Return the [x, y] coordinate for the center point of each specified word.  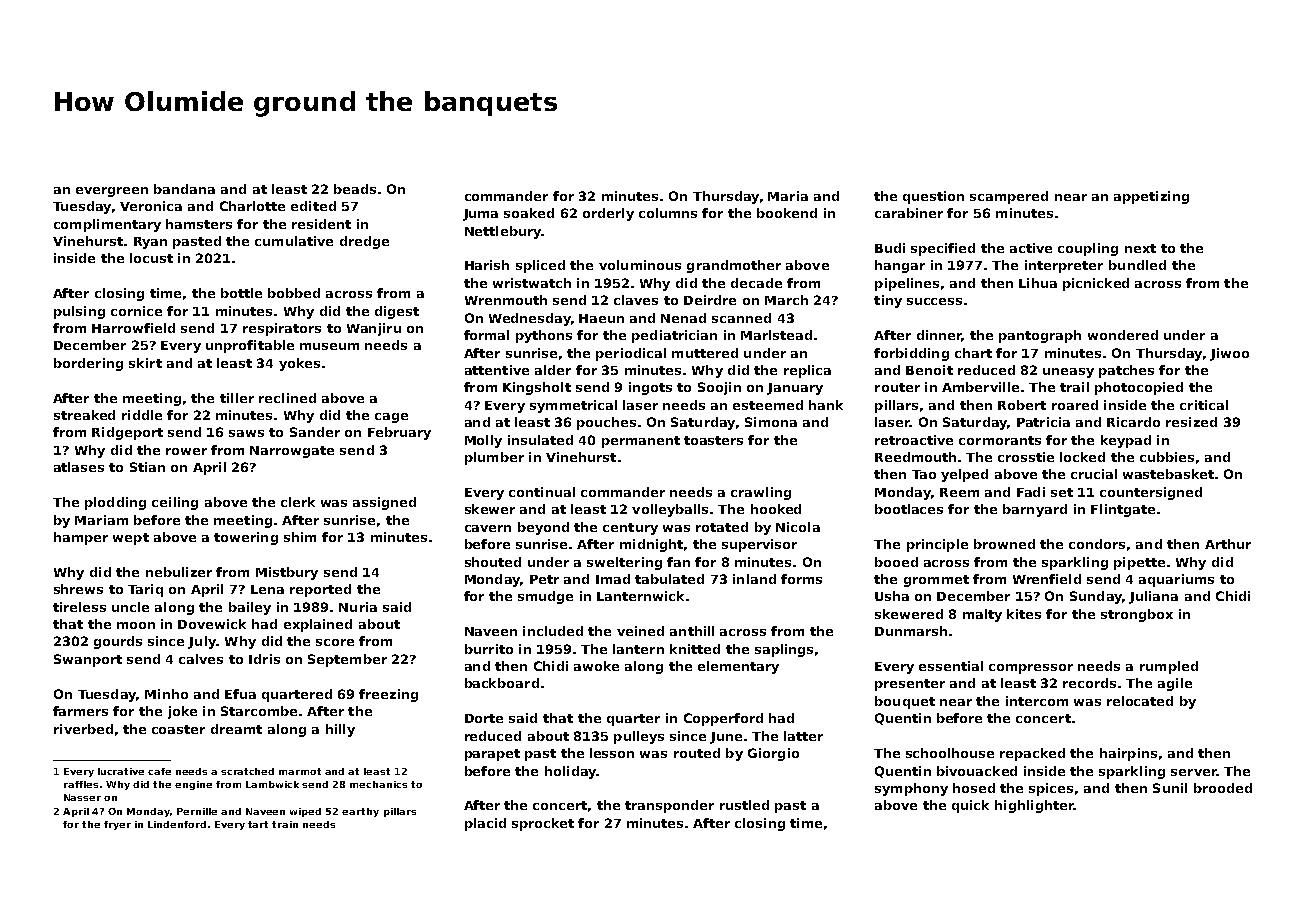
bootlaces [909, 509]
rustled [744, 805]
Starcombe [259, 711]
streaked [84, 415]
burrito [489, 649]
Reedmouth [915, 457]
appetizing [1151, 197]
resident [321, 224]
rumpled [1169, 667]
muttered [705, 353]
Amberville [980, 387]
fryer [117, 825]
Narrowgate [292, 452]
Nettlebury [503, 232]
